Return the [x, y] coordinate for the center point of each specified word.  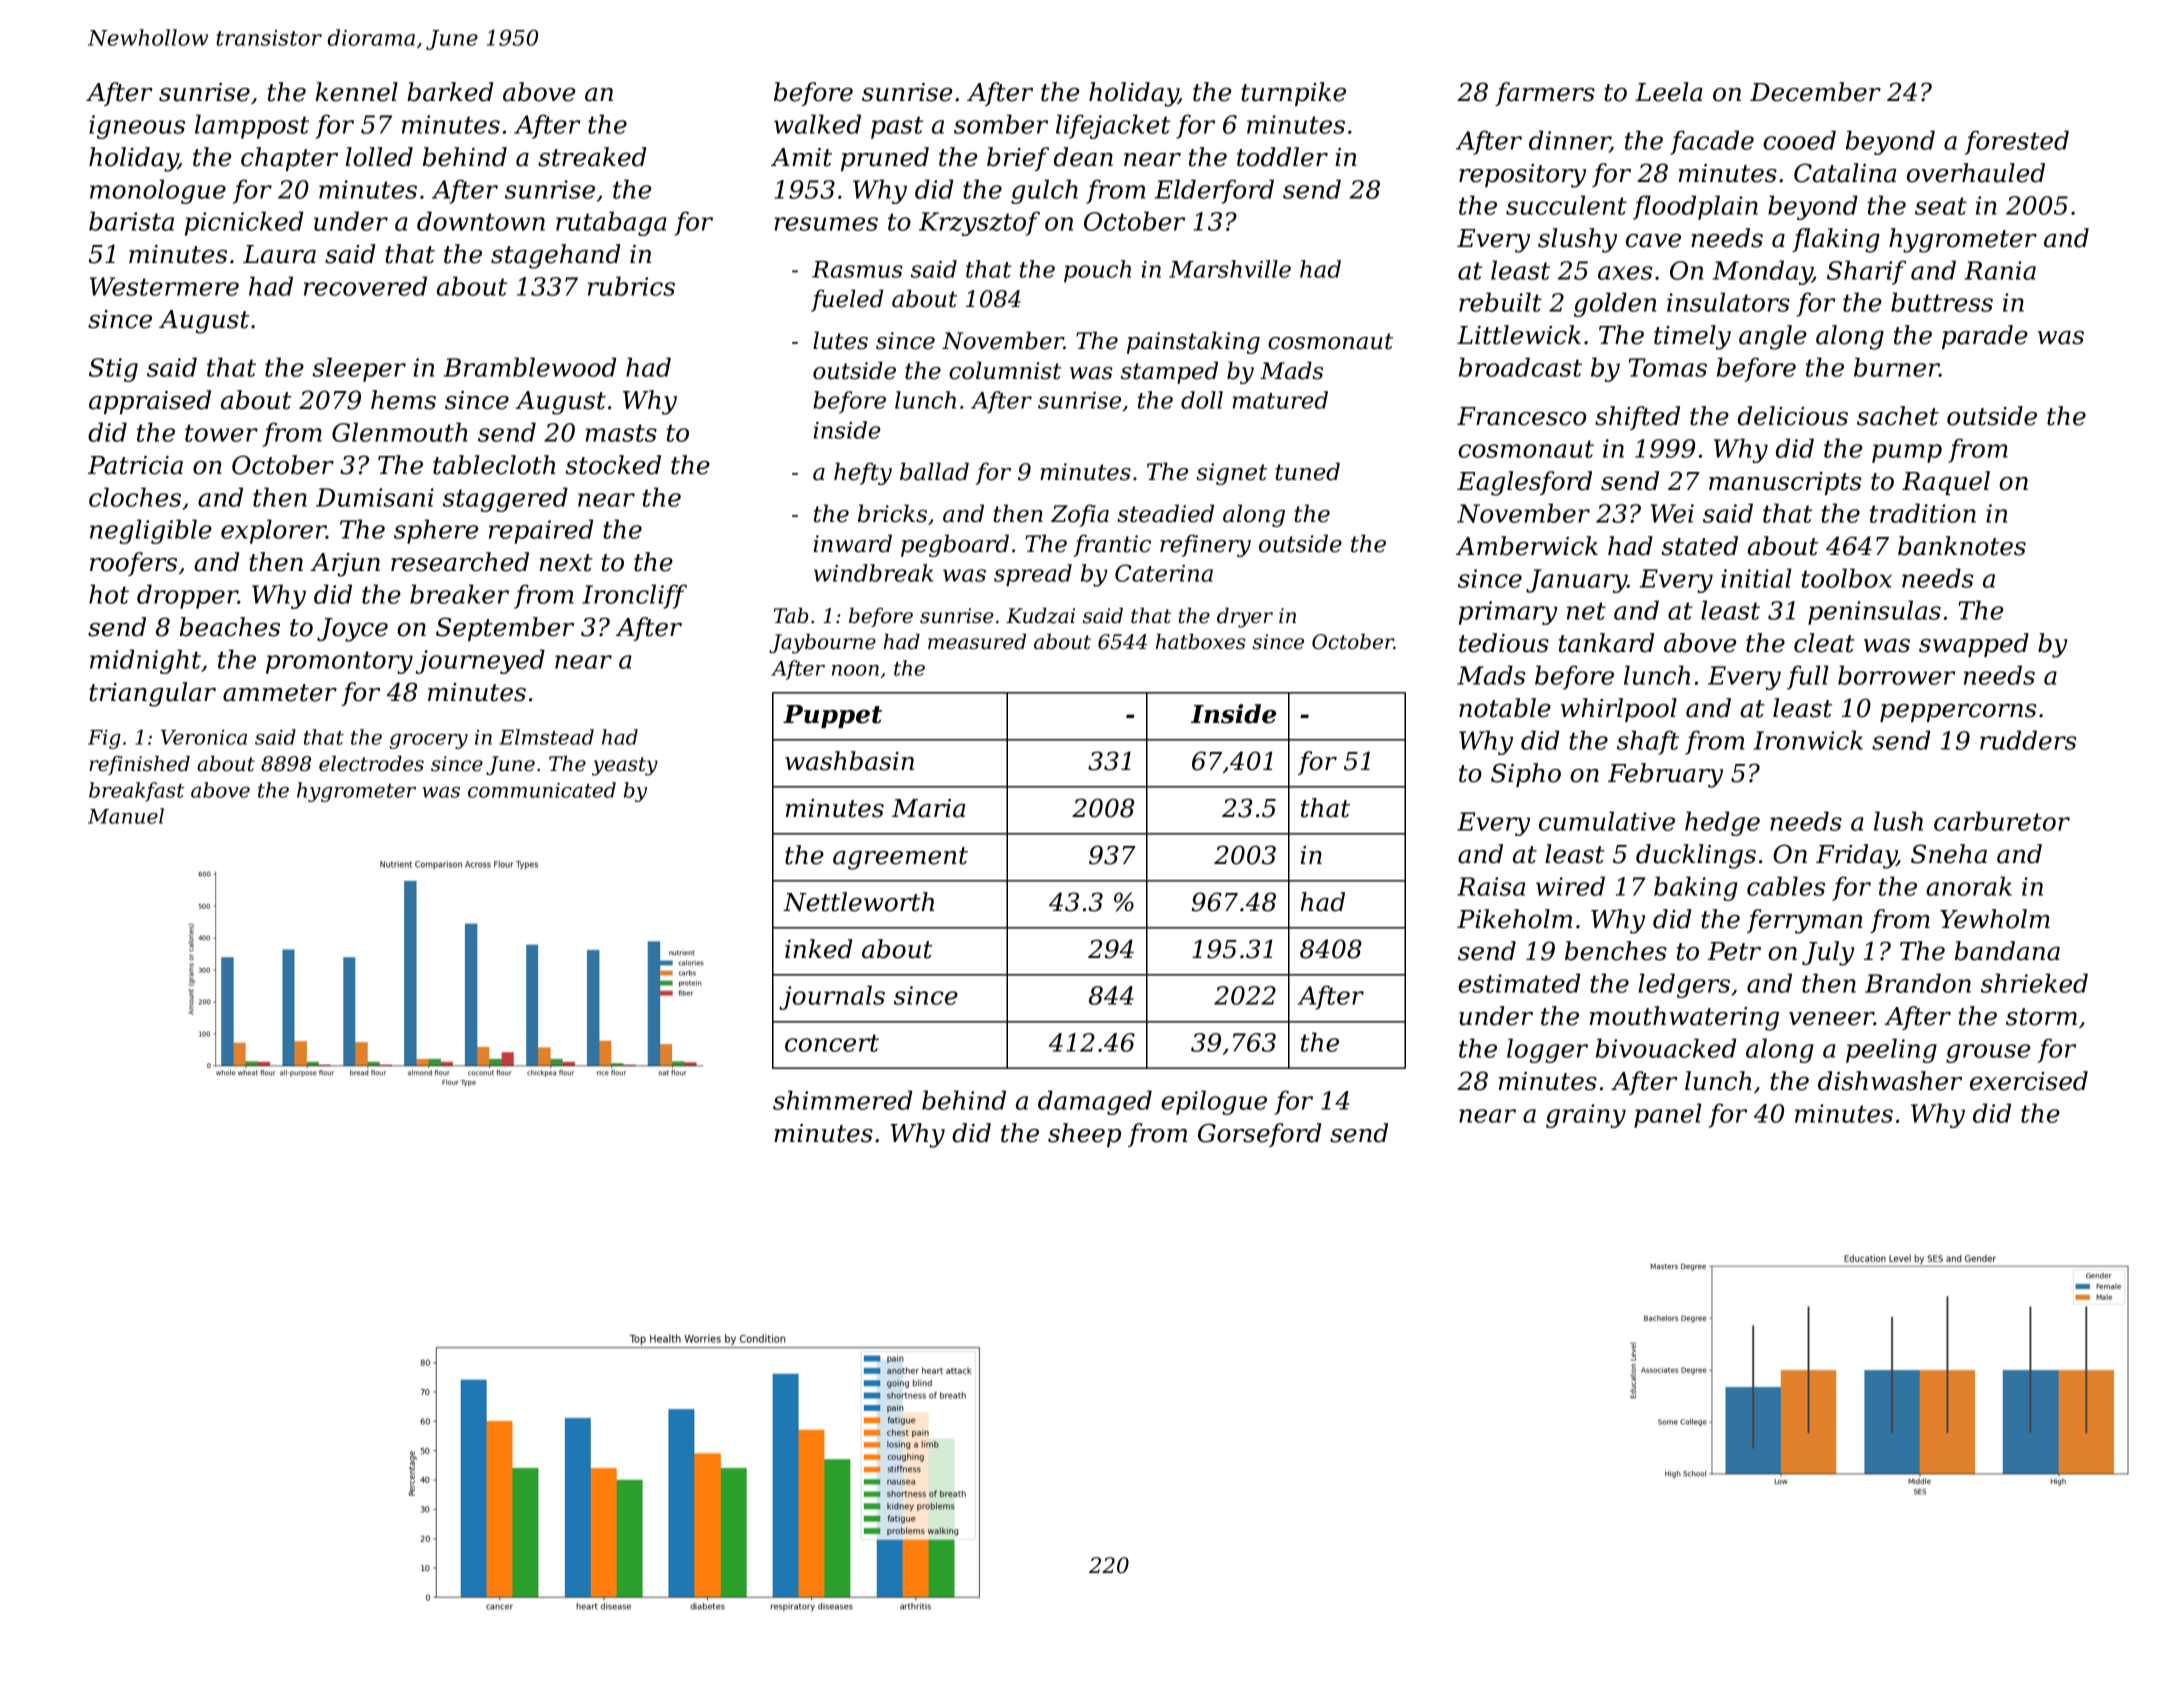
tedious [1504, 643]
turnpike [1293, 94]
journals [832, 997]
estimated [1519, 983]
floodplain [1695, 207]
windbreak [873, 573]
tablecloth [494, 465]
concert [832, 1043]
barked [450, 92]
